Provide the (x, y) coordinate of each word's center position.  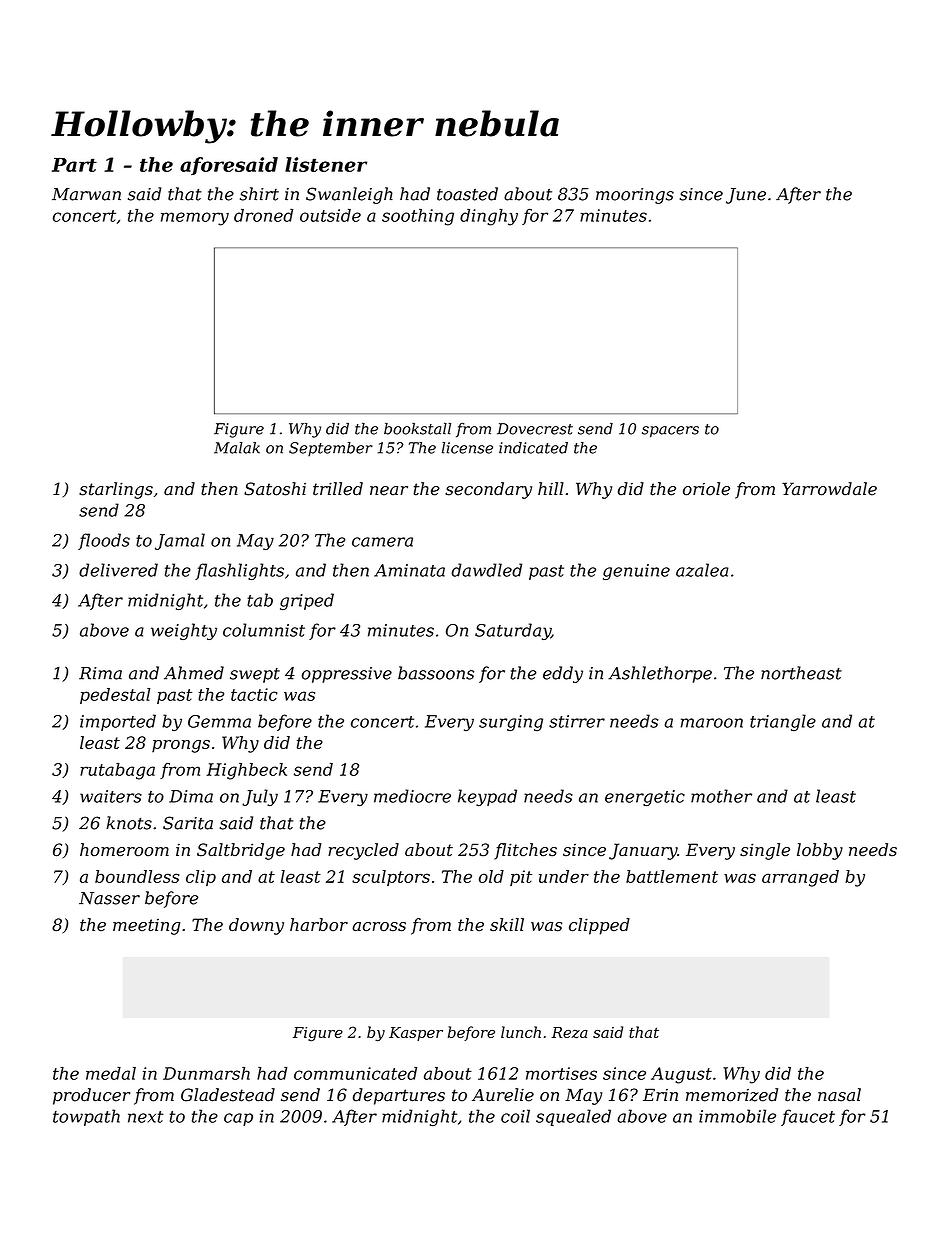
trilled (338, 489)
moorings (635, 196)
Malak (237, 448)
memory (195, 219)
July (260, 797)
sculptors (391, 878)
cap (238, 1119)
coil (515, 1116)
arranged (800, 878)
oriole (706, 489)
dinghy (489, 217)
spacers (670, 432)
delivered (118, 570)
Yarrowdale (829, 489)
